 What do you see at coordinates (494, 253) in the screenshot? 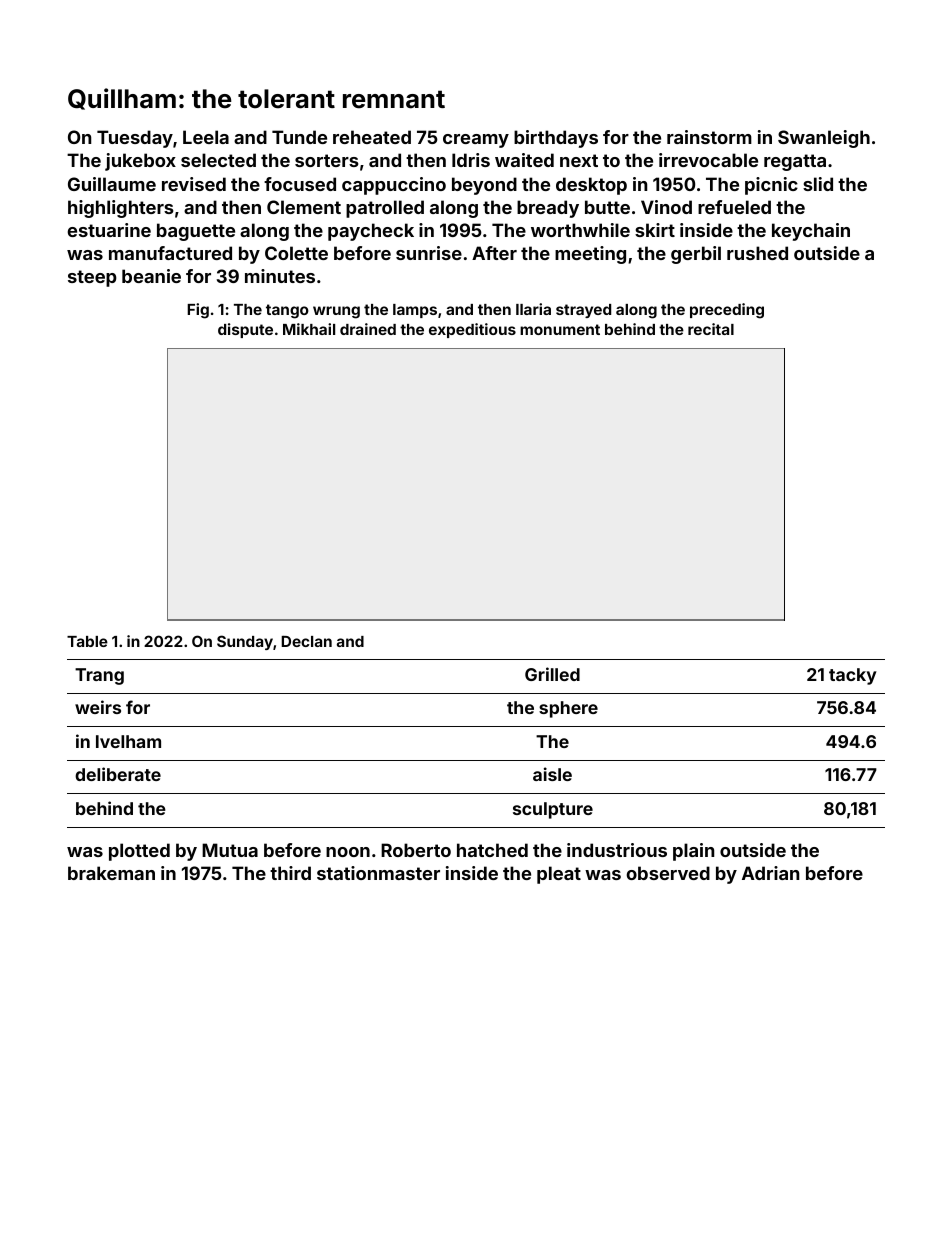
I see `After` at bounding box center [494, 253].
